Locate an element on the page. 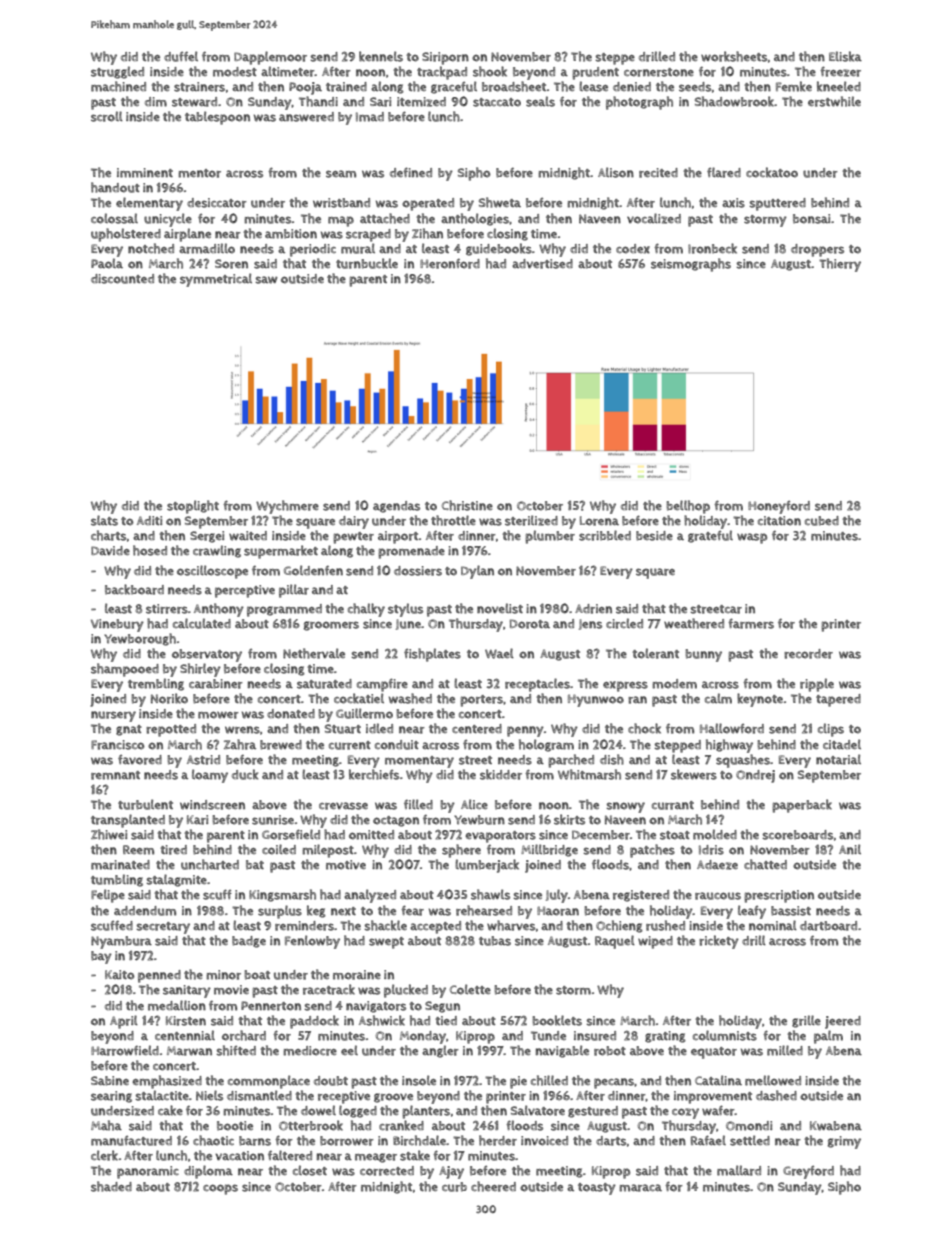 This document has height=1233, width=952. Shweta is located at coordinates (500, 202).
